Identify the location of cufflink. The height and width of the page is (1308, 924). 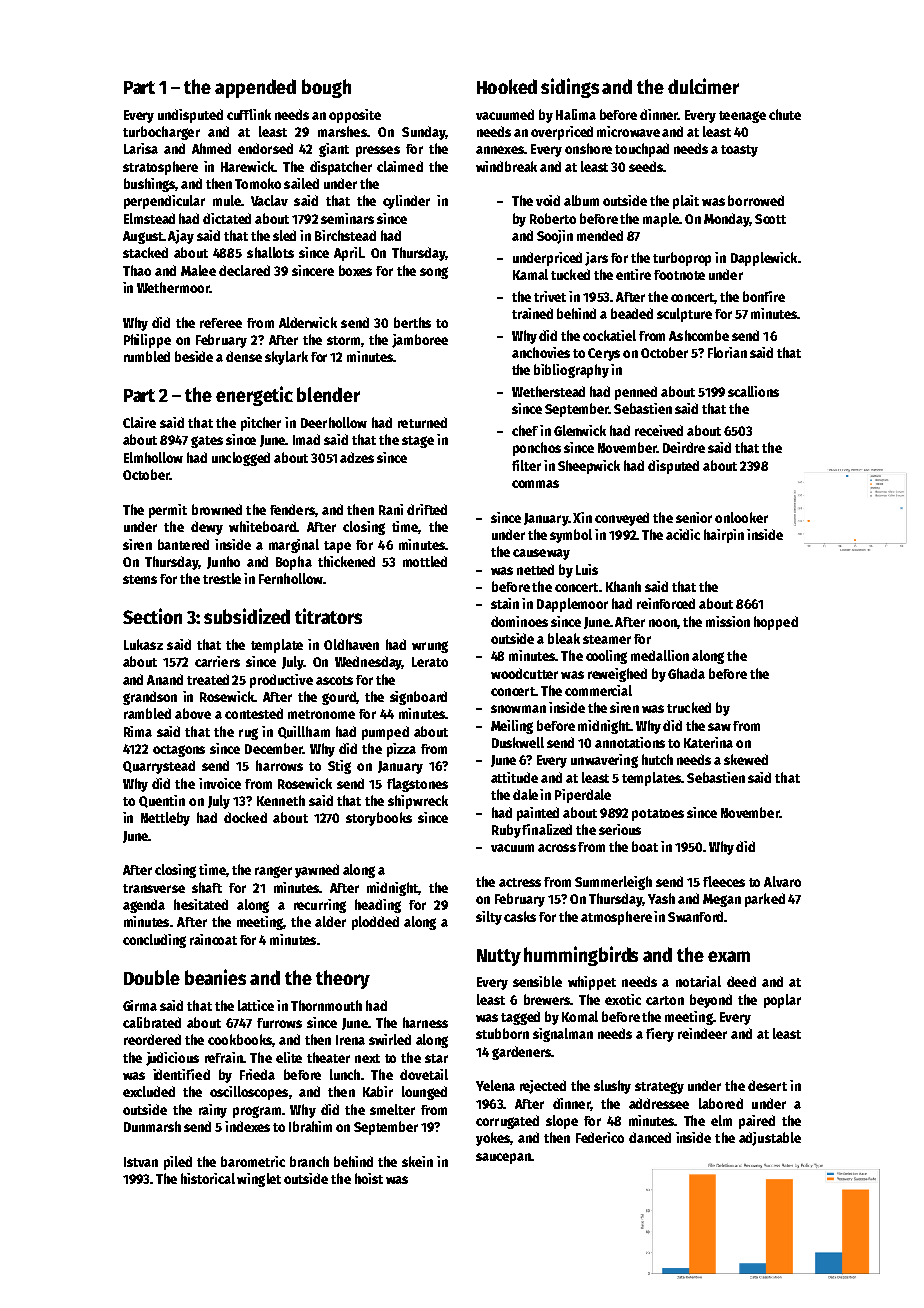
(249, 114).
